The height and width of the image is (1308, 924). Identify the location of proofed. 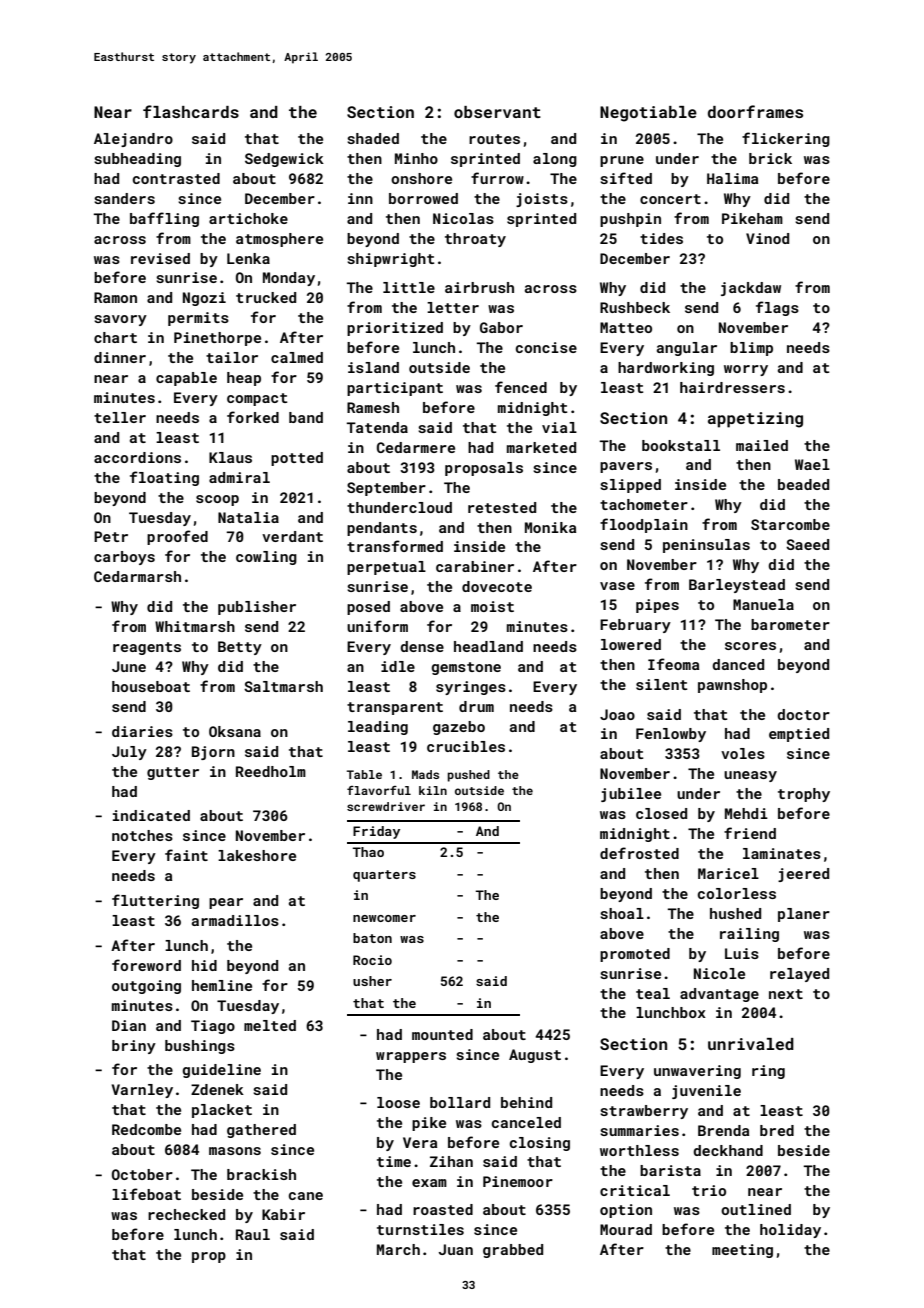
(177, 537).
